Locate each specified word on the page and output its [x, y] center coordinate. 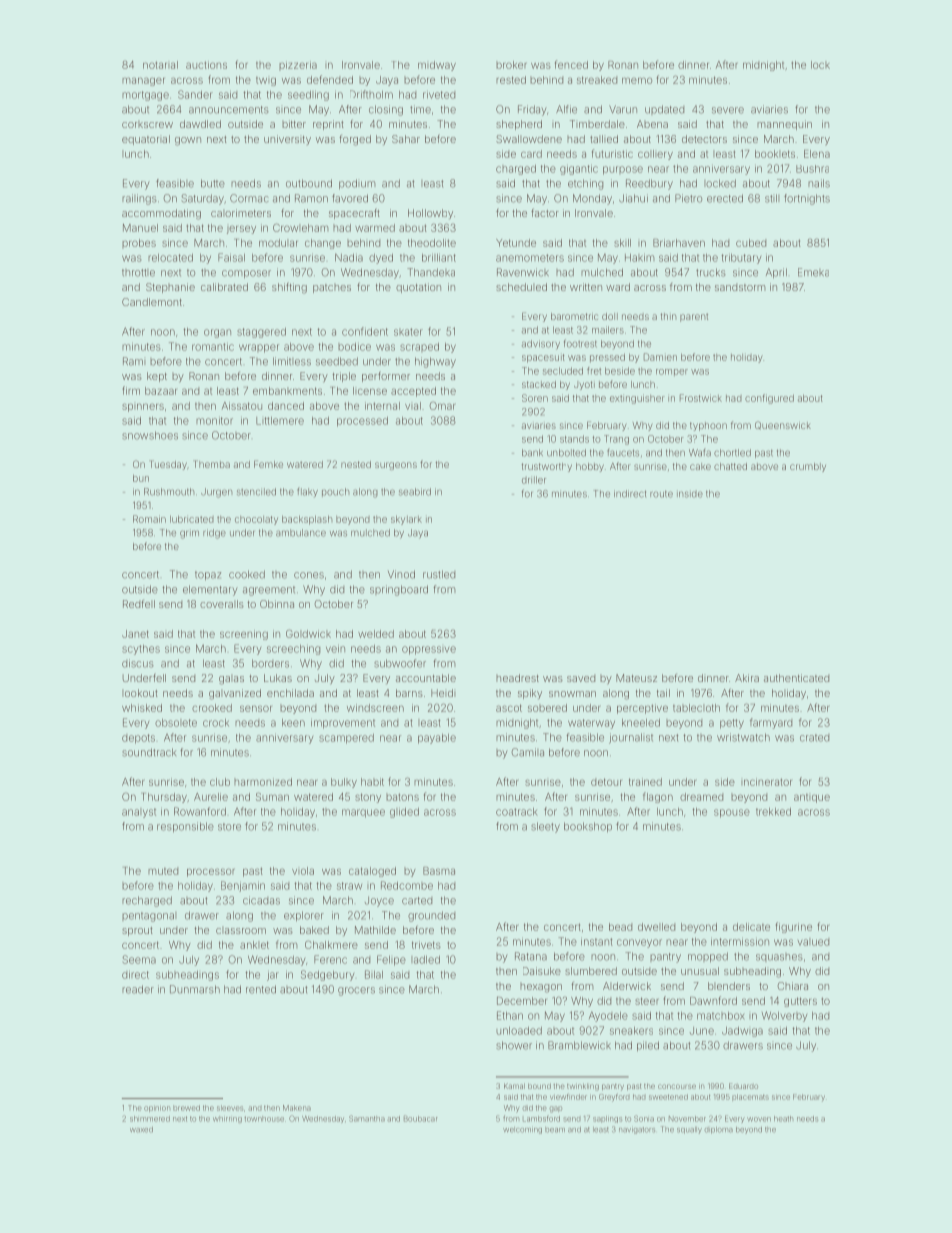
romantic [213, 347]
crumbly [808, 467]
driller [534, 480]
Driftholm [371, 94]
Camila [527, 752]
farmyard [771, 723]
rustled [439, 574]
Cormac [249, 198]
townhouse [264, 1119]
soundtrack [149, 752]
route [661, 494]
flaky [307, 492]
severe [728, 110]
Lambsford [541, 1118]
